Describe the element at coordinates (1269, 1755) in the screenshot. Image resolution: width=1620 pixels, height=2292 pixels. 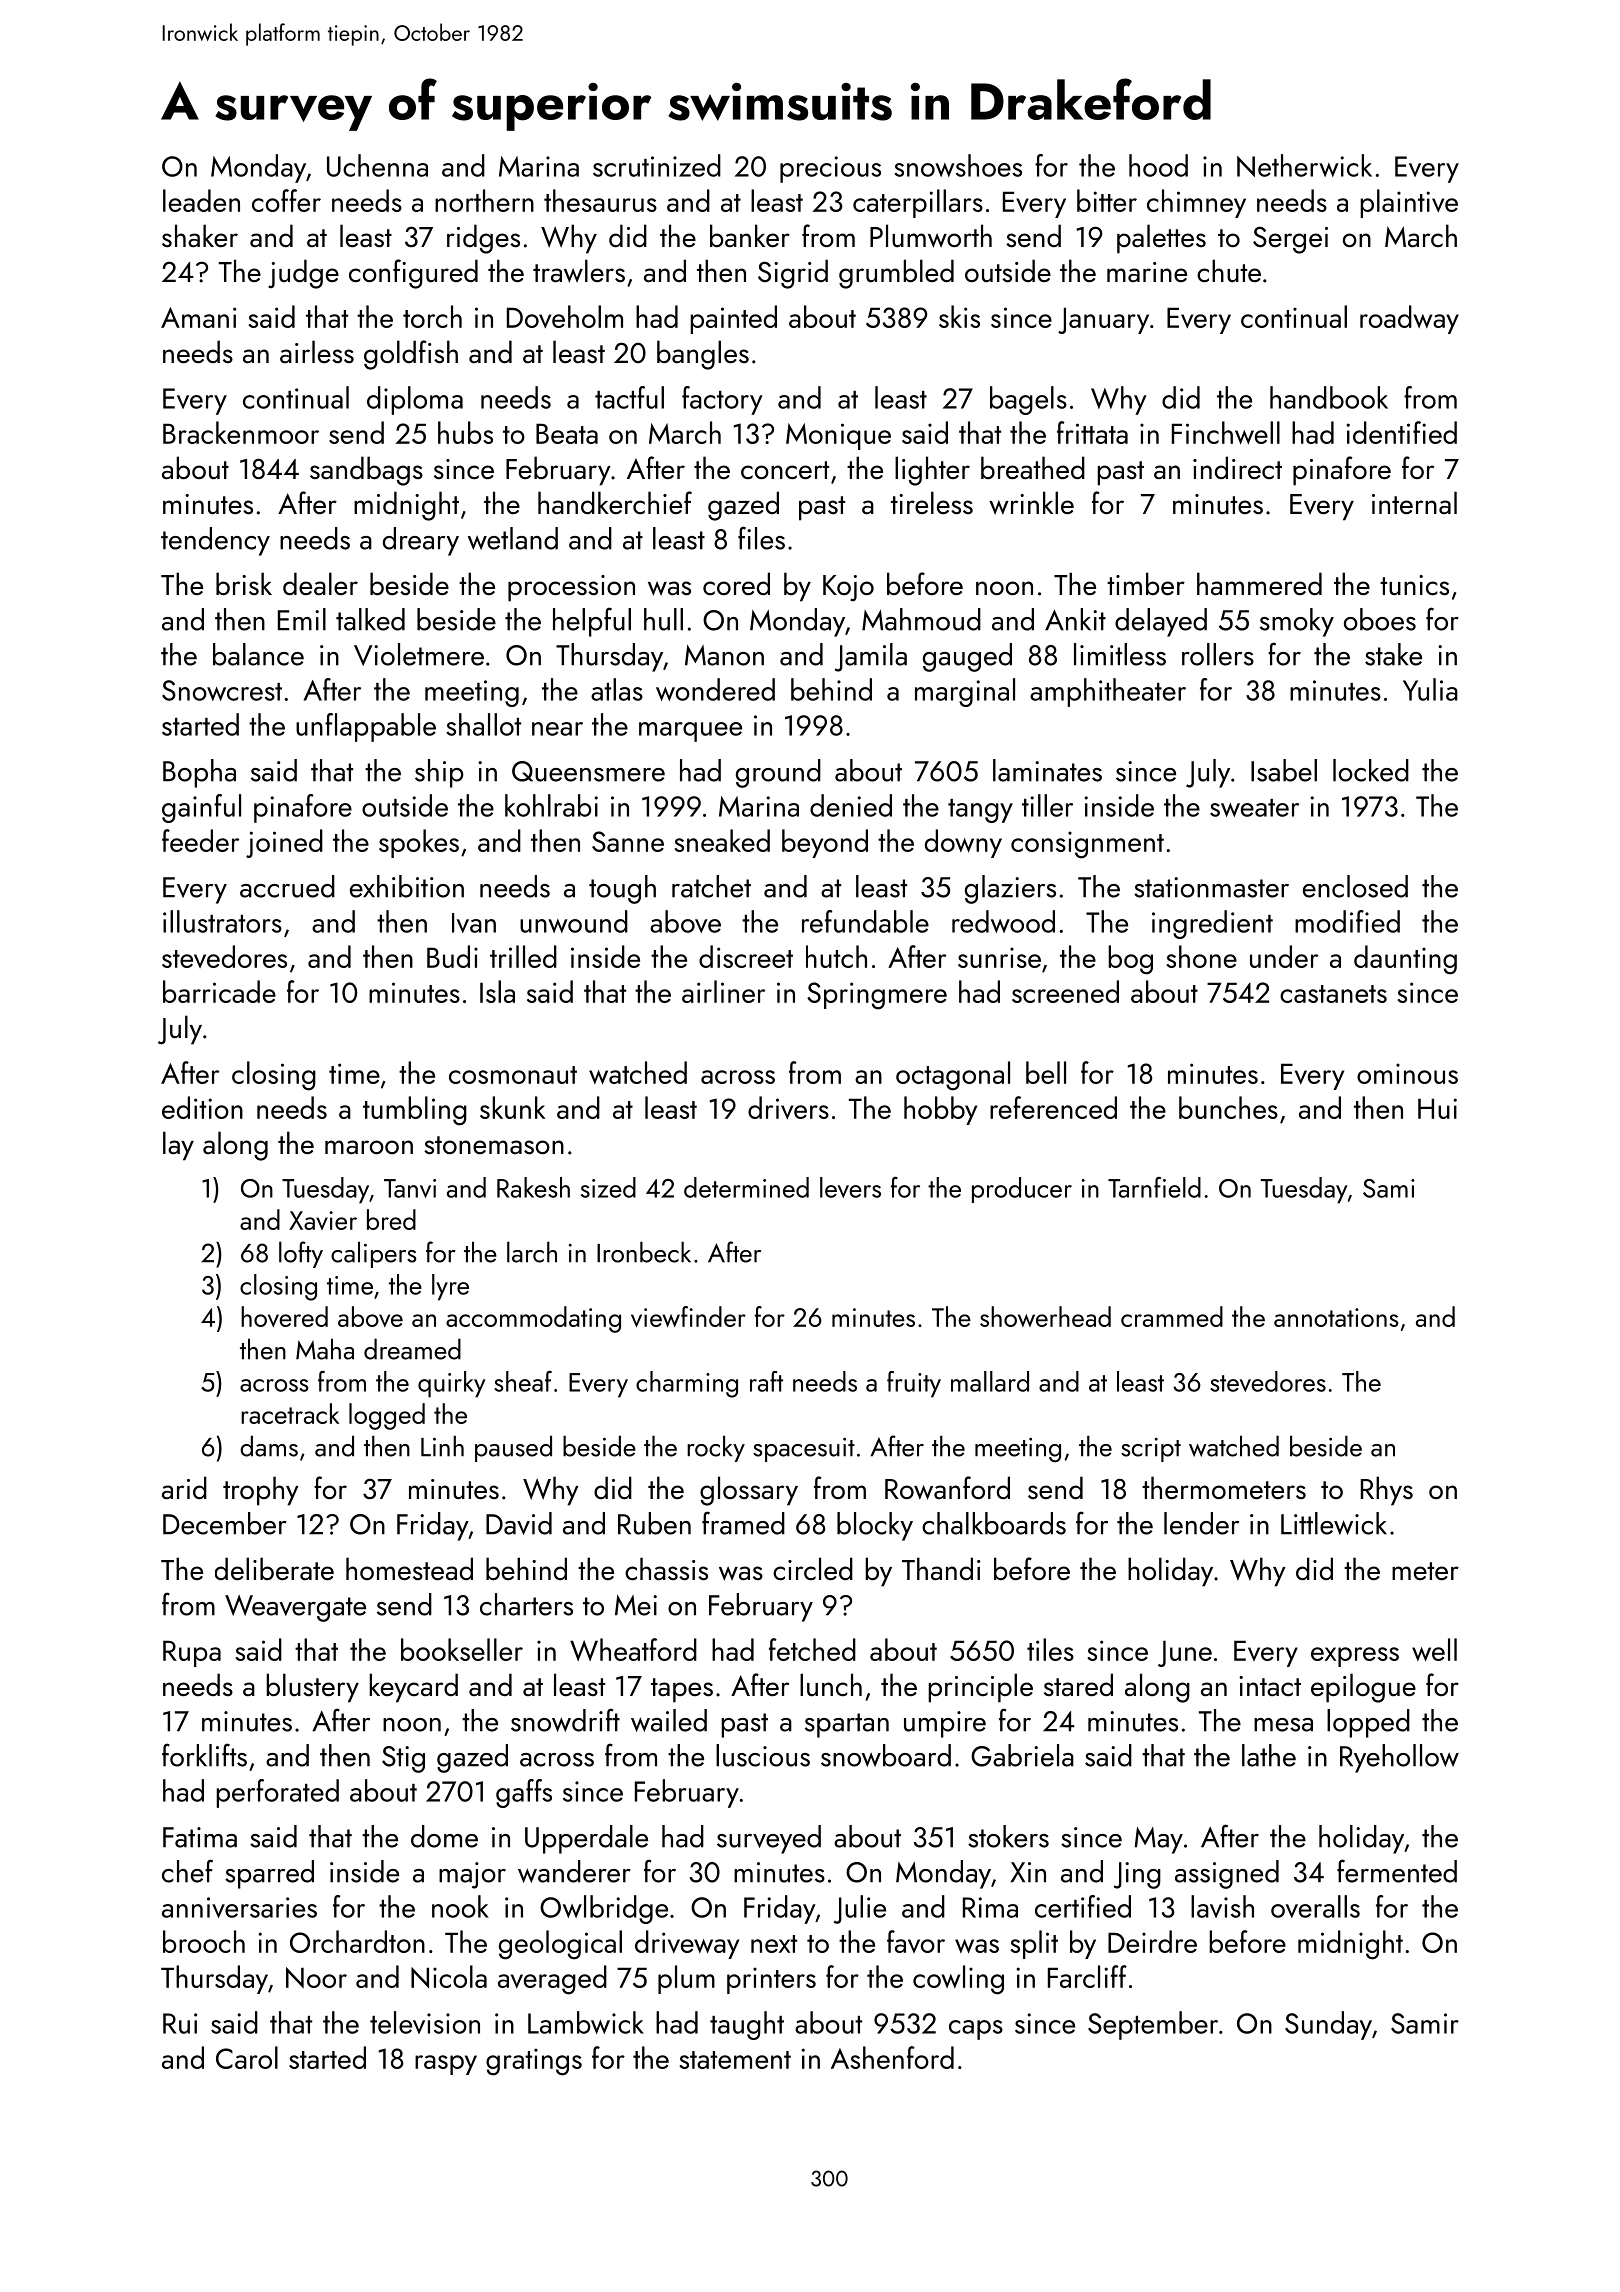
I see `lathe` at that location.
